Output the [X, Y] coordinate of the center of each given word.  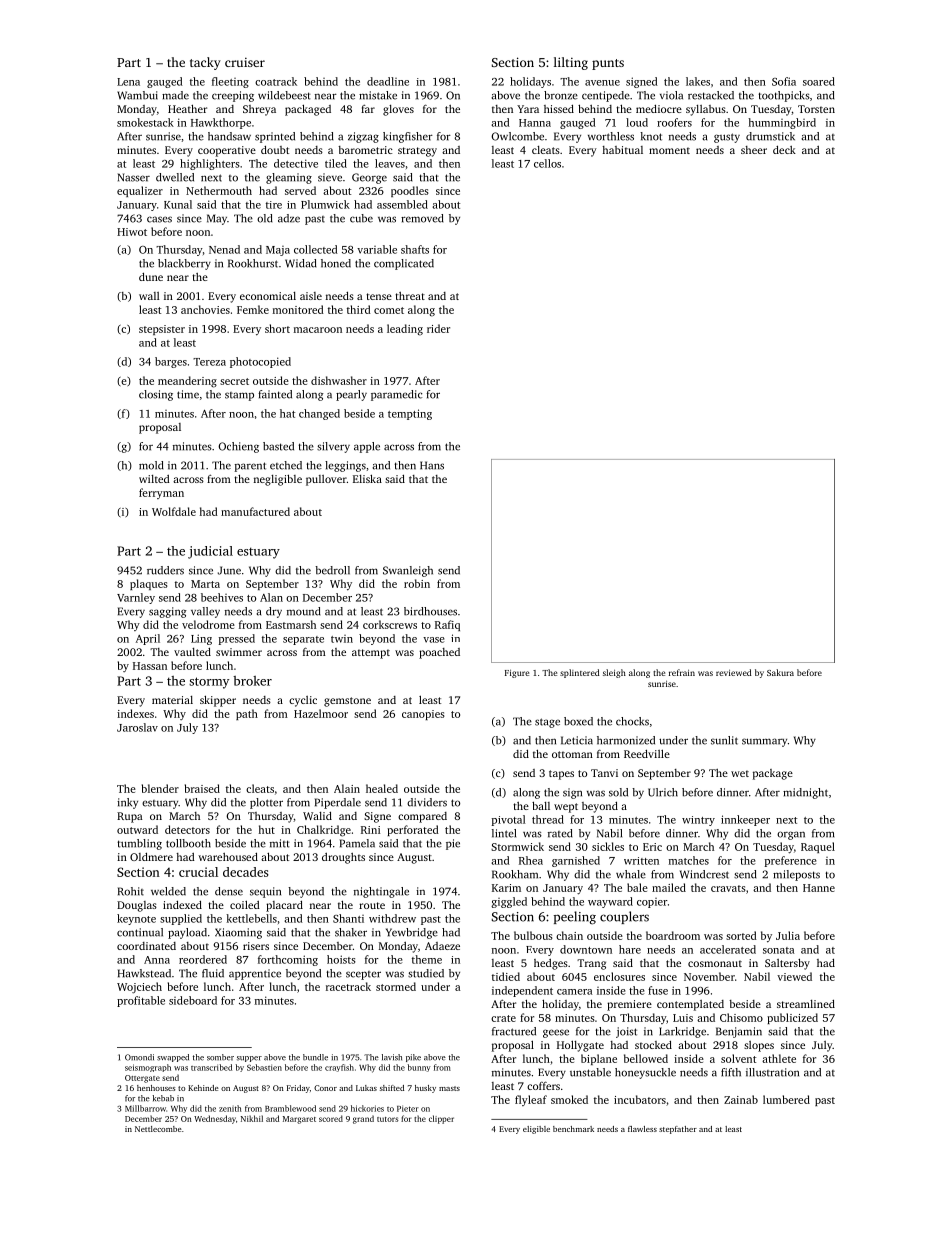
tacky [205, 63]
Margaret [299, 1120]
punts [608, 64]
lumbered [786, 1099]
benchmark [573, 1129]
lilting [571, 63]
